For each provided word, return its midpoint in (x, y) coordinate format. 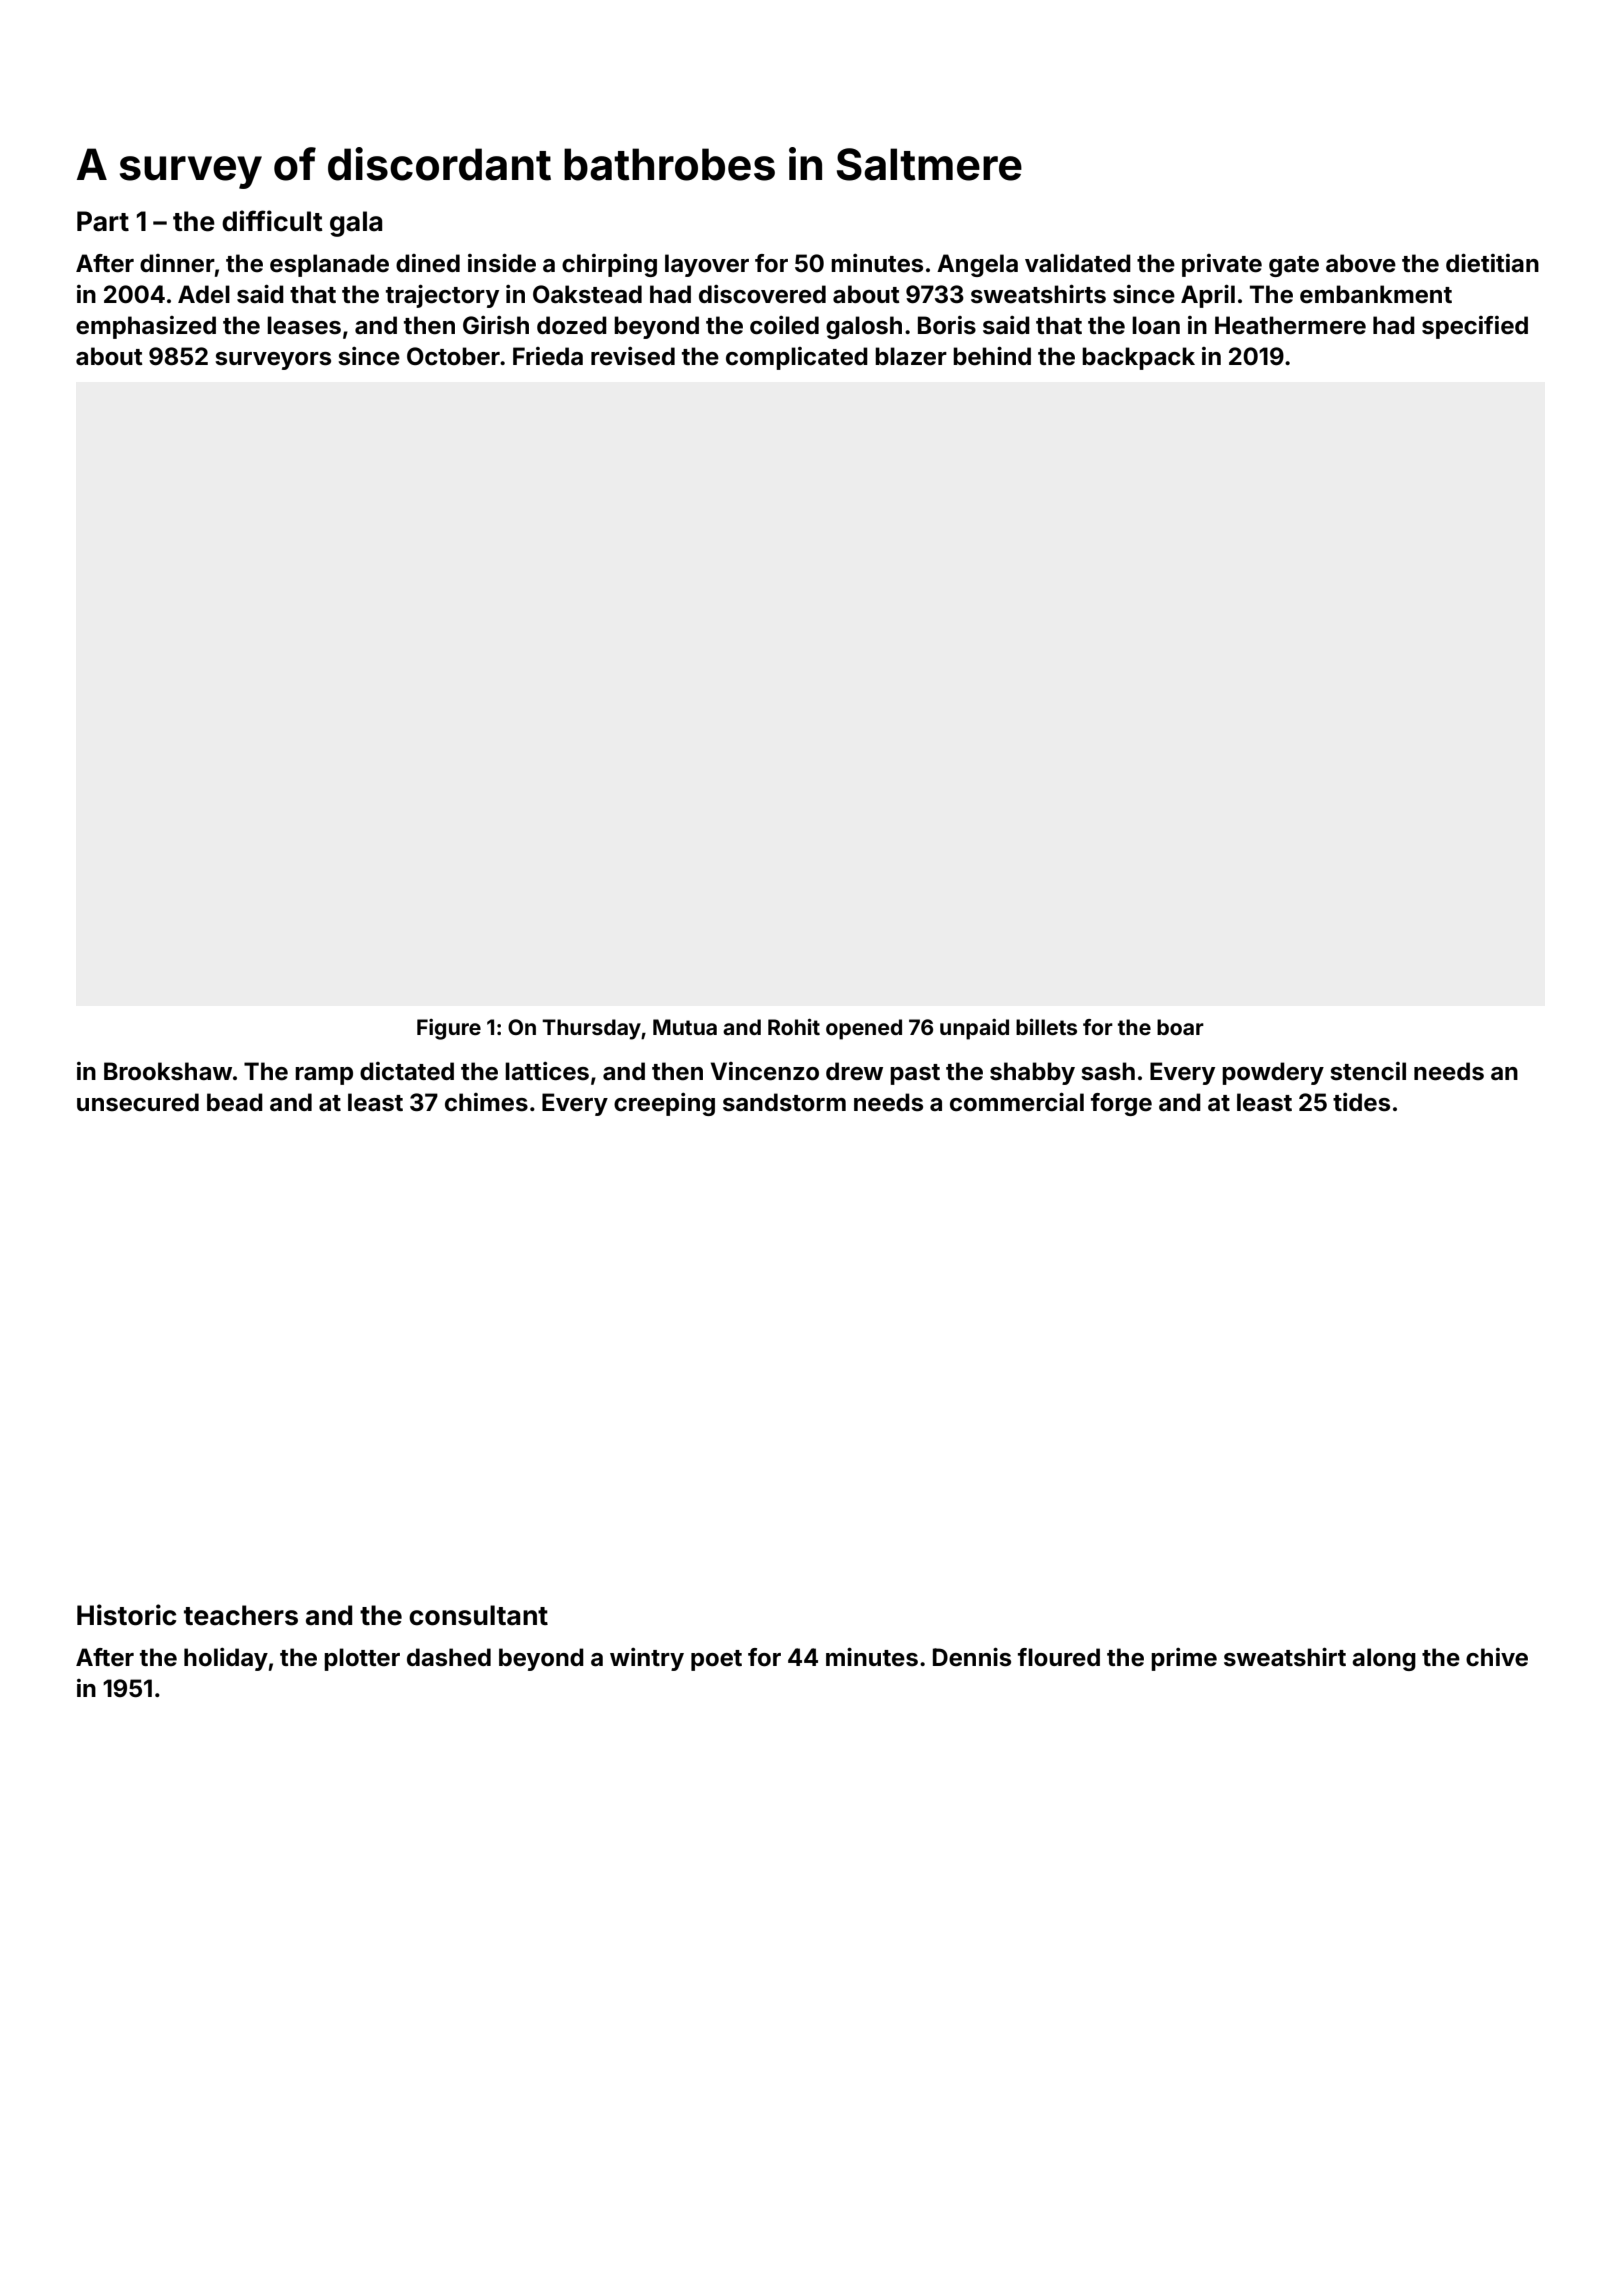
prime (1184, 1659)
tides (1361, 1102)
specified (1475, 327)
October (453, 356)
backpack (1138, 358)
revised (633, 356)
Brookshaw (168, 1071)
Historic (126, 1615)
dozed (572, 325)
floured (1059, 1657)
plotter (362, 1659)
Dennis (972, 1657)
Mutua (685, 1027)
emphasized (146, 327)
